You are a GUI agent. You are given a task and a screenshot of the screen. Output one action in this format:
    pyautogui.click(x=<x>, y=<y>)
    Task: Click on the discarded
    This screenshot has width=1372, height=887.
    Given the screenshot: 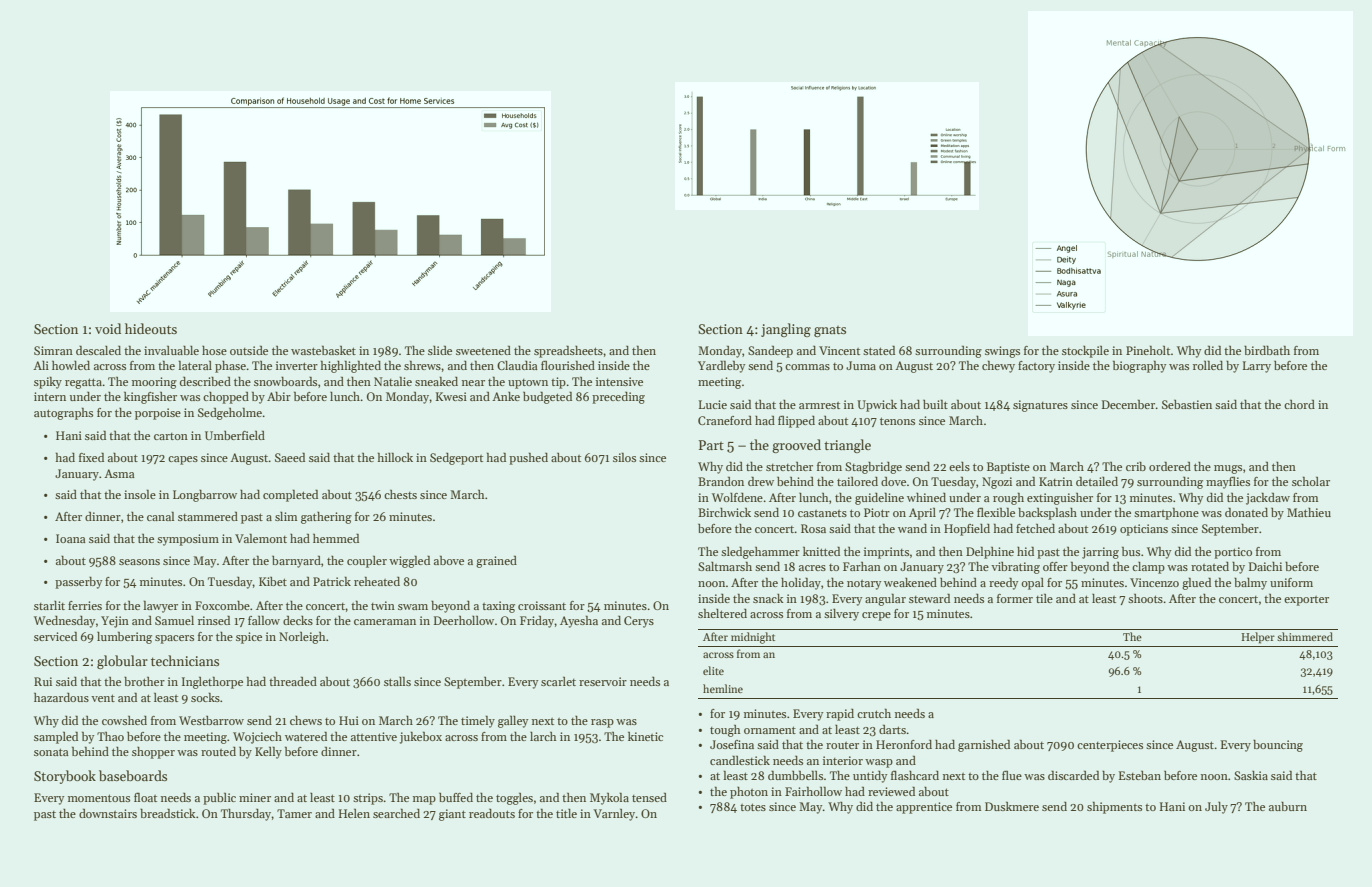 What is the action you would take?
    pyautogui.click(x=1073, y=775)
